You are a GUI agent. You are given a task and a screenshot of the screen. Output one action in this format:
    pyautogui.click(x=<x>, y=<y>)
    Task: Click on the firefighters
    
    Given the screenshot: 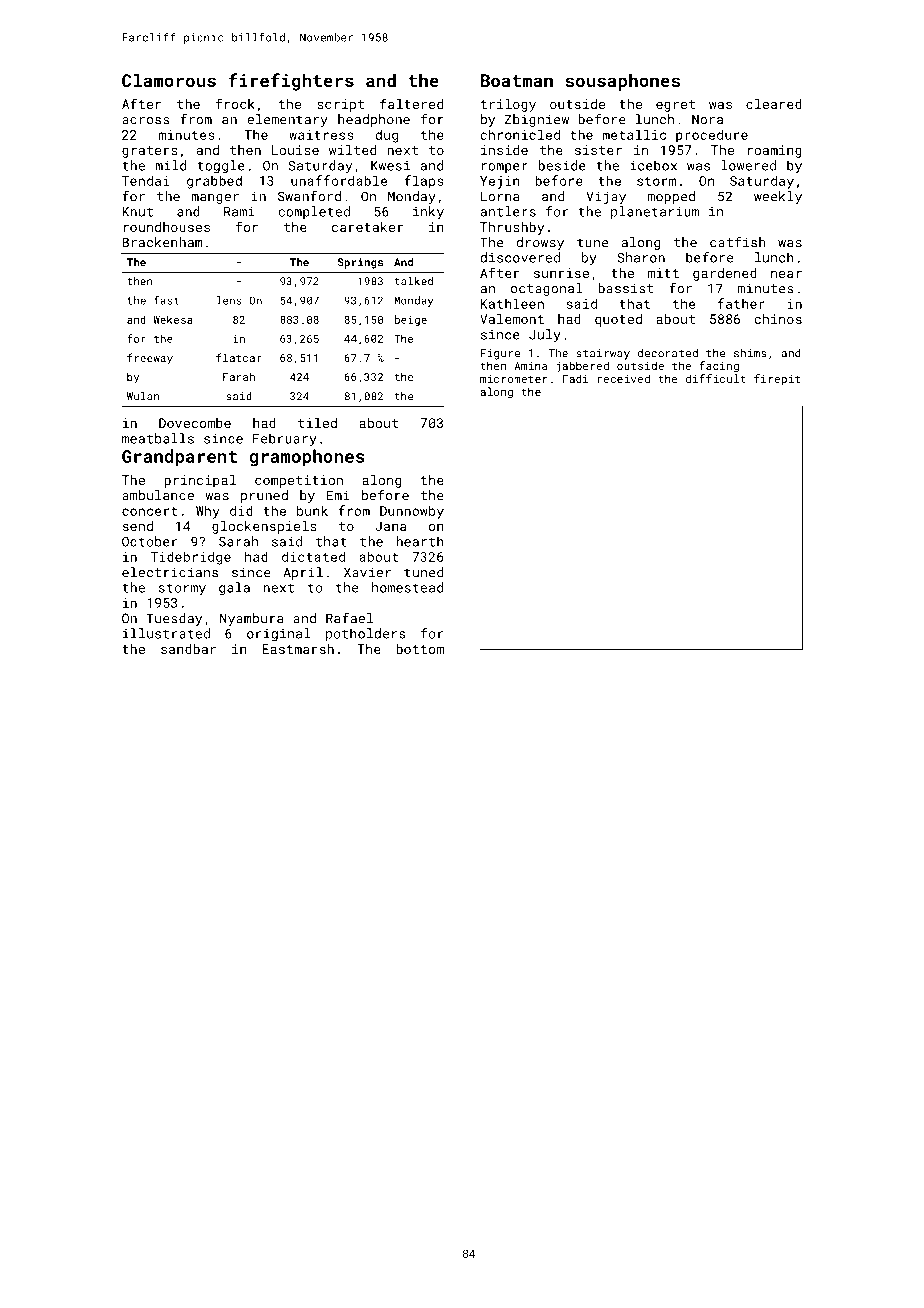 What is the action you would take?
    pyautogui.click(x=291, y=82)
